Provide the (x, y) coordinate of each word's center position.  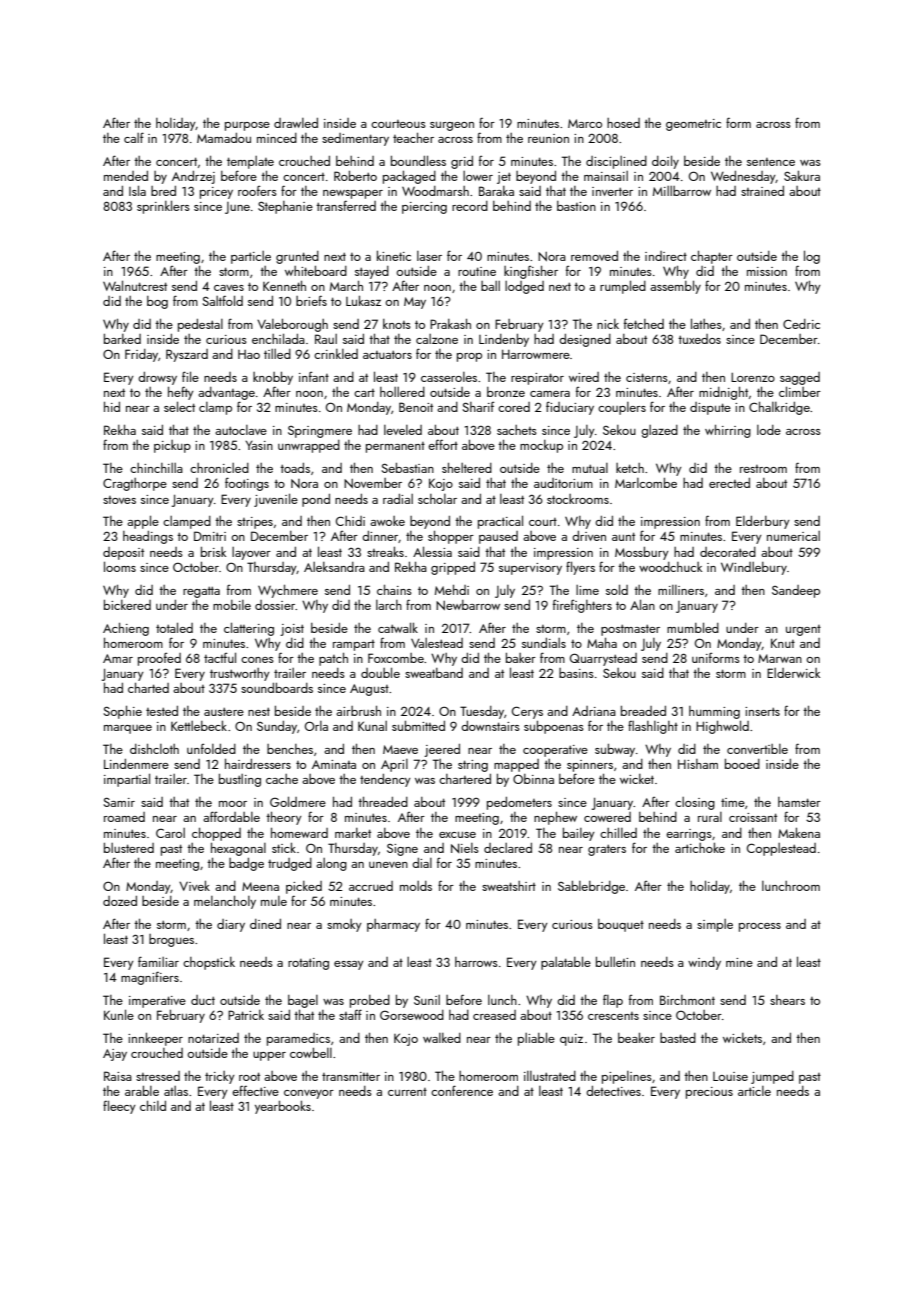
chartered (465, 779)
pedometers (519, 803)
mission (767, 271)
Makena (799, 832)
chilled (618, 832)
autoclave (241, 430)
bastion (576, 206)
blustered (129, 848)
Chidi (350, 521)
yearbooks (283, 1107)
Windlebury (754, 568)
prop (469, 357)
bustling (240, 780)
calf (134, 137)
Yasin (259, 445)
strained (762, 191)
